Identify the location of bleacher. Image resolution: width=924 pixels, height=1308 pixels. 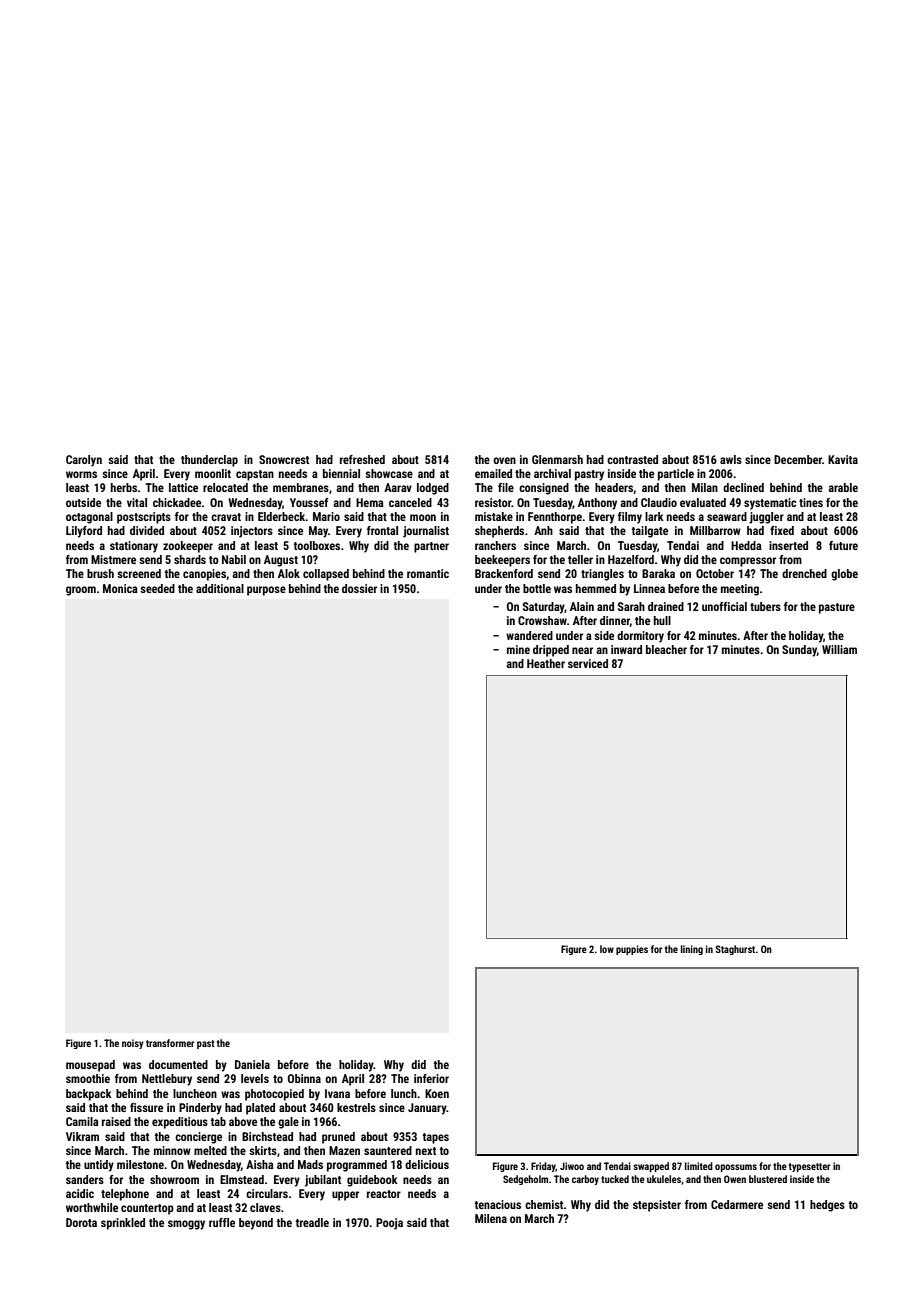
(666, 649).
